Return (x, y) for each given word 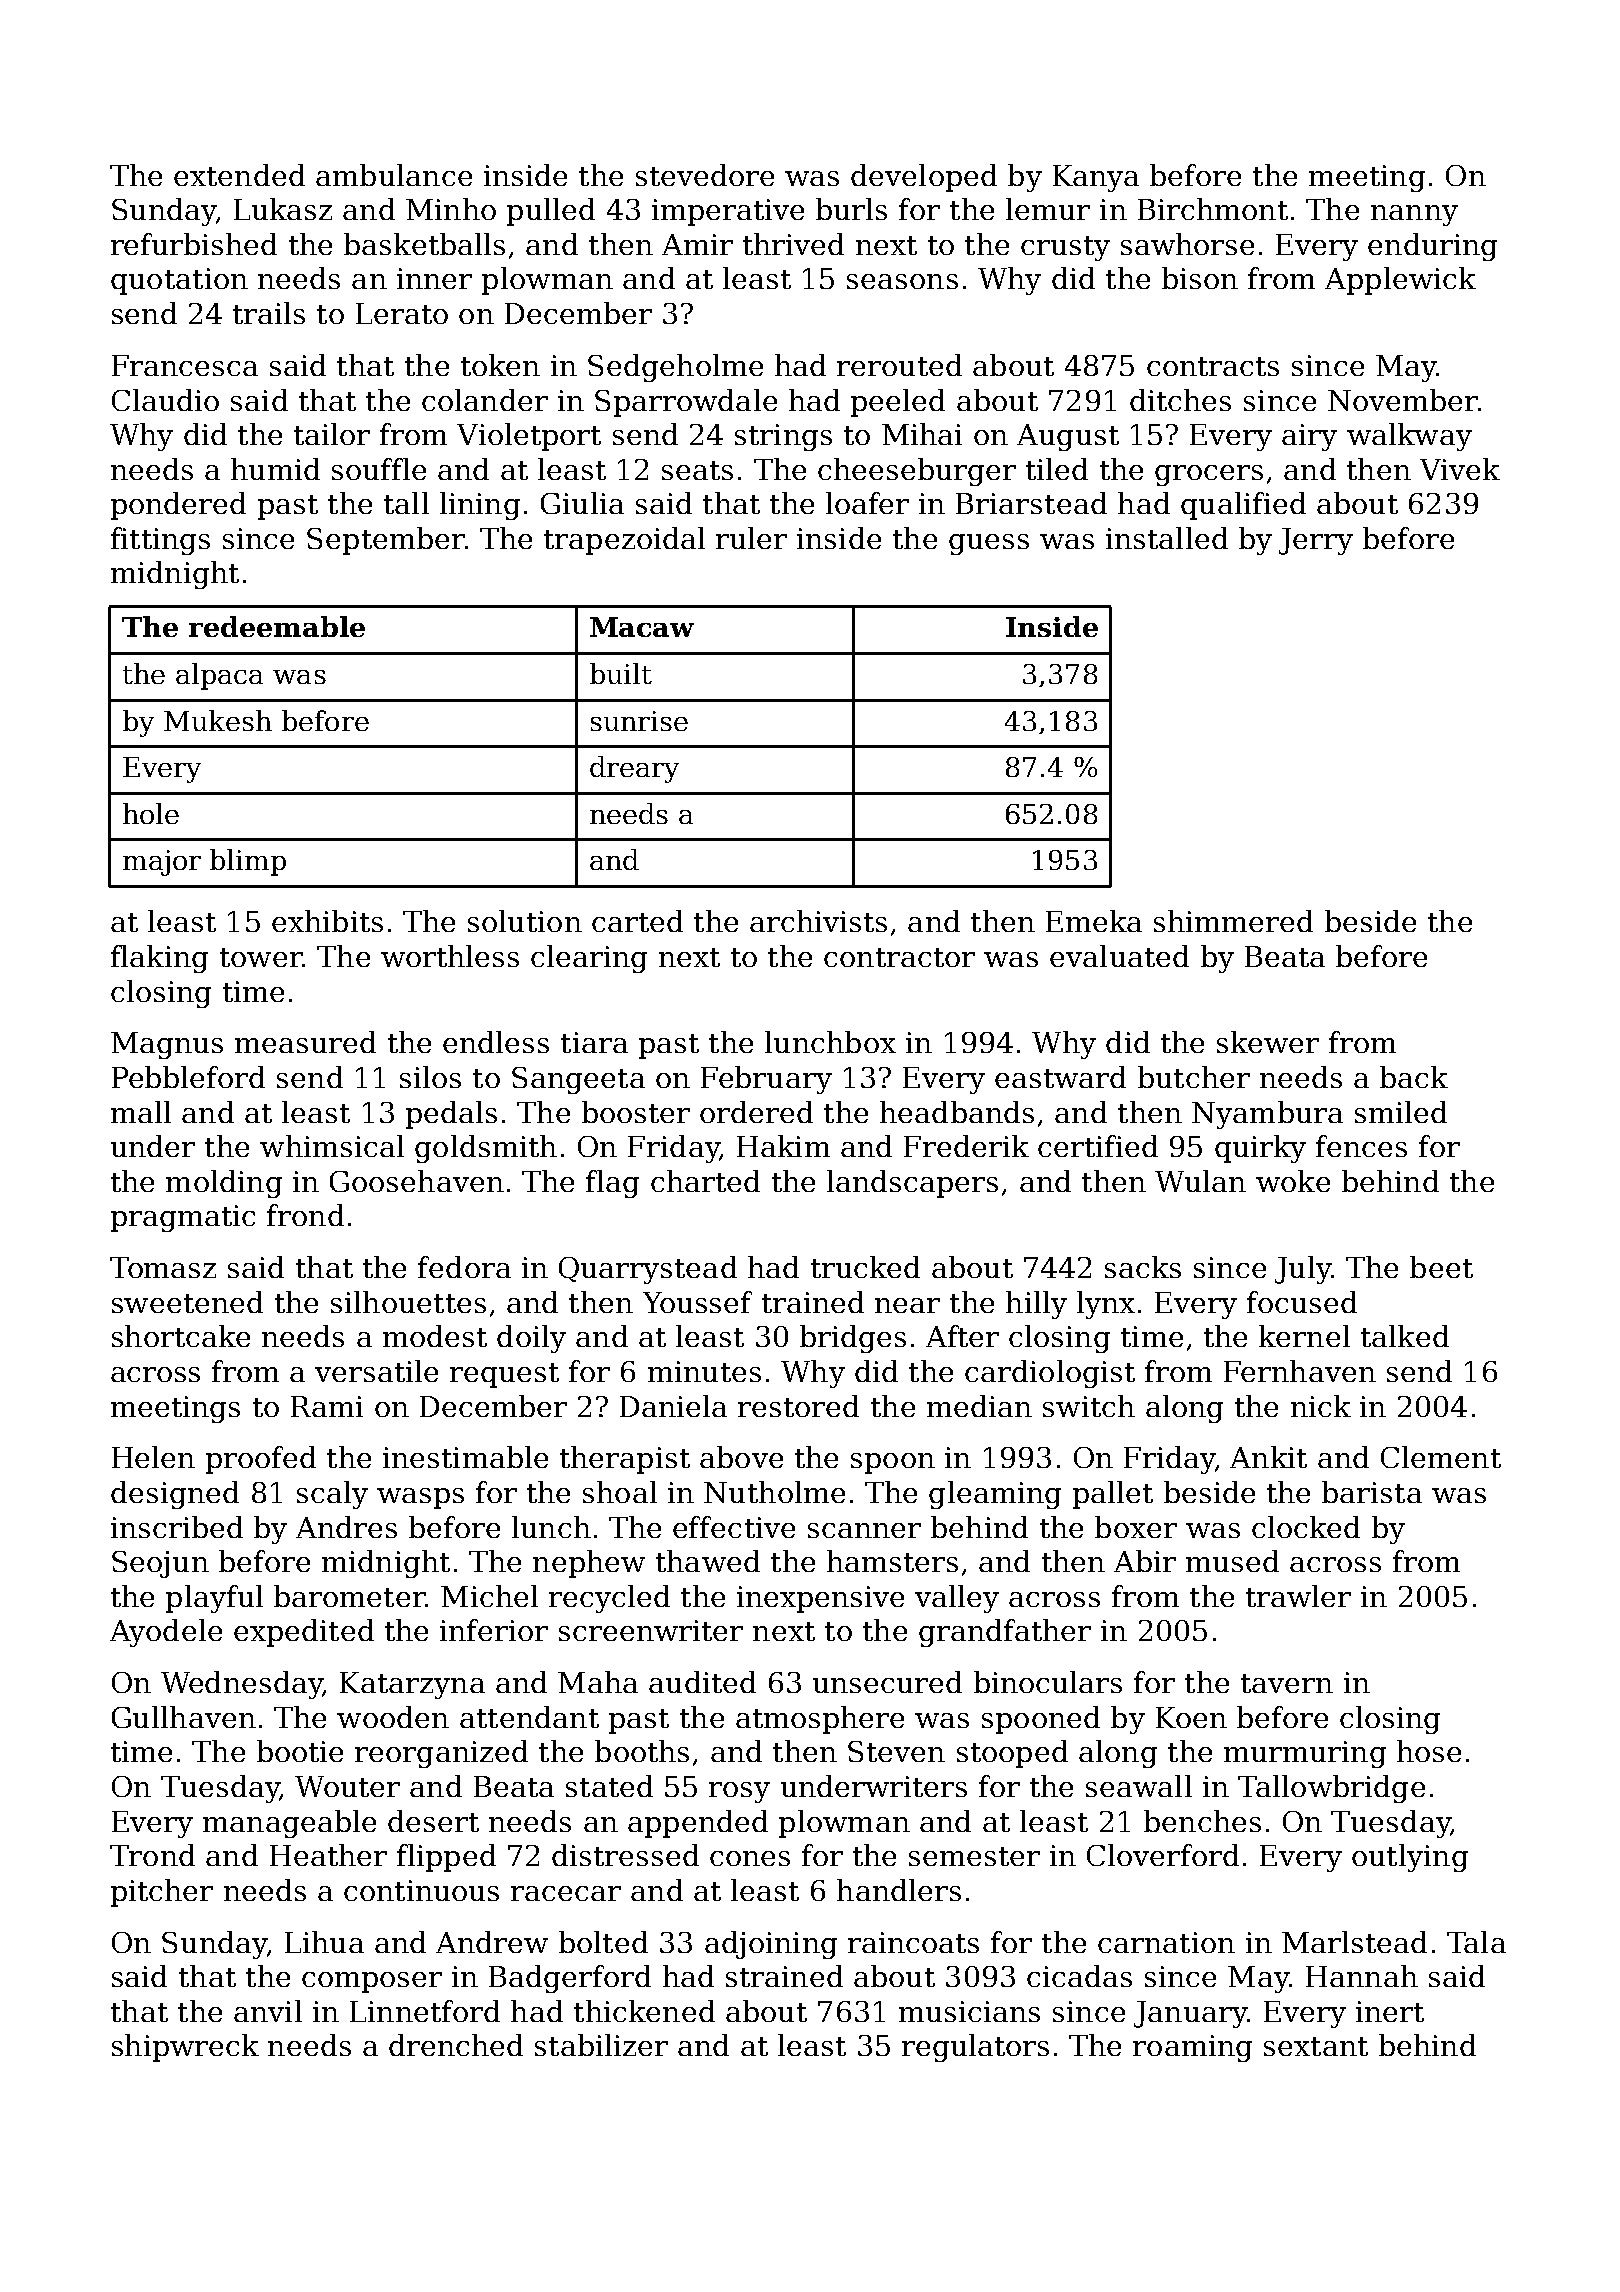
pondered (178, 506)
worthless (450, 956)
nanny (1414, 215)
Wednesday (242, 1685)
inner (434, 278)
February (766, 1080)
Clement (1441, 1457)
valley (957, 1599)
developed (924, 178)
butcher (1194, 1077)
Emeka (1094, 921)
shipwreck (185, 2048)
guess (989, 544)
